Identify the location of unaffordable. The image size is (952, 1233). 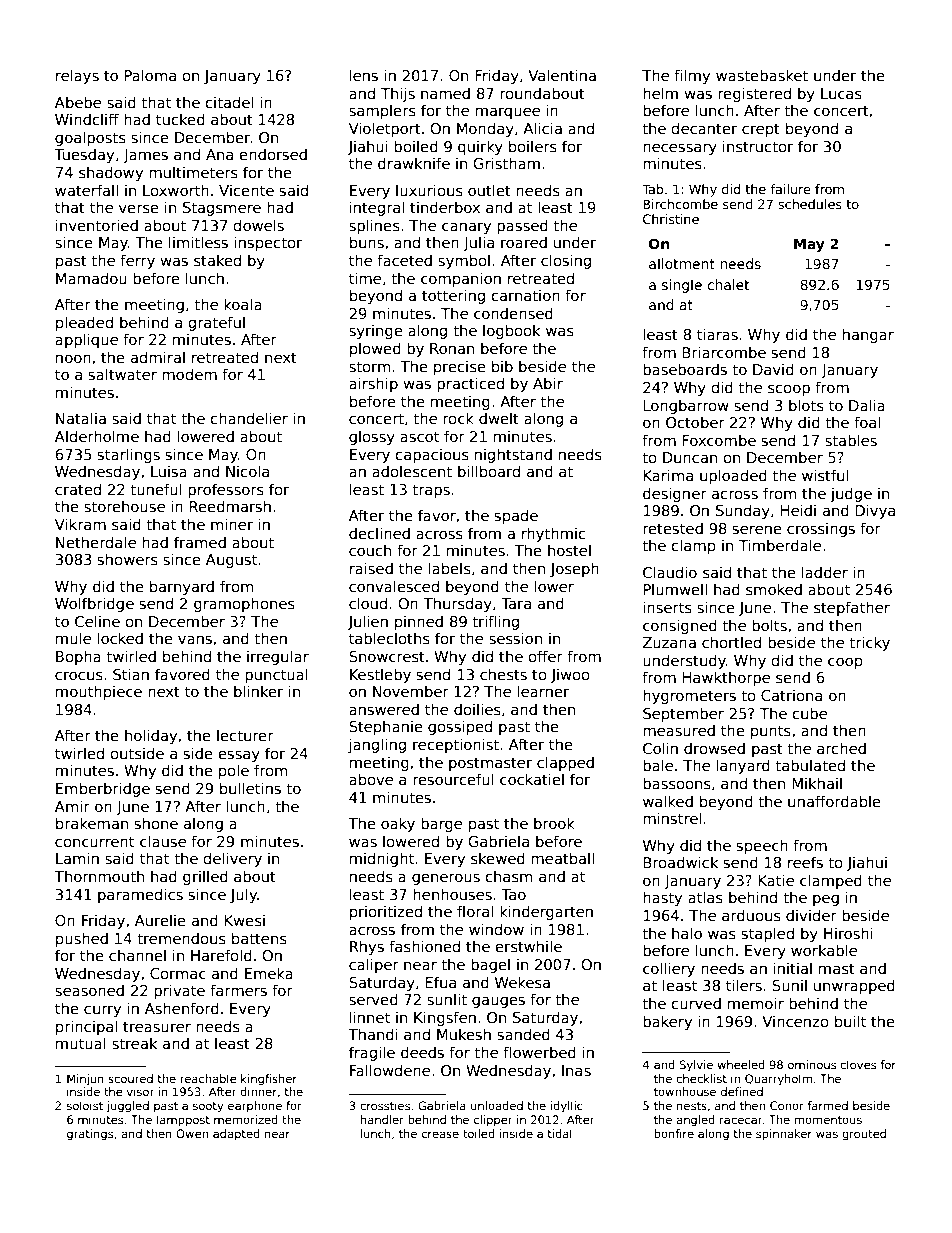
(834, 801).
